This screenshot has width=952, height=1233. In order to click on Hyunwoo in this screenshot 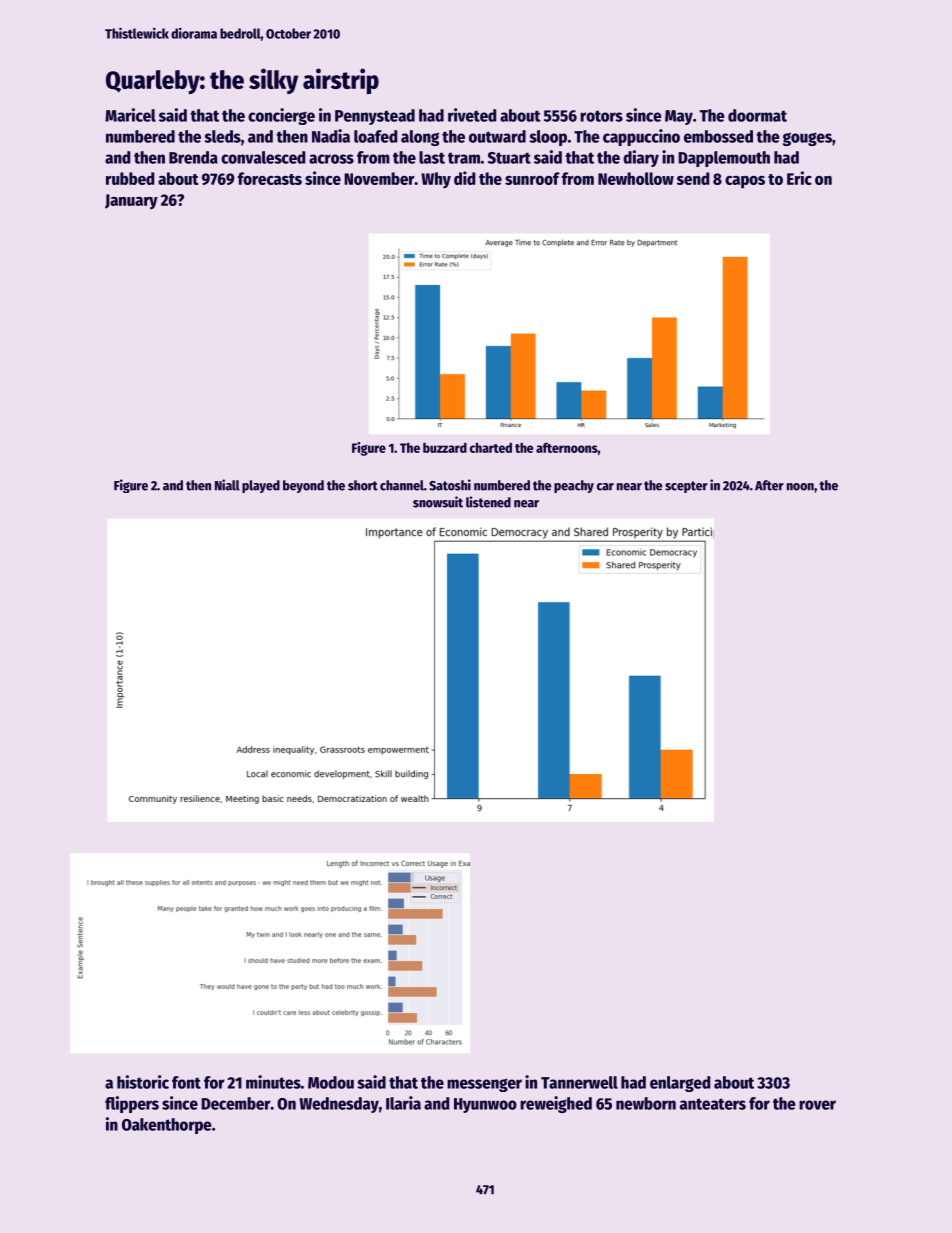, I will do `click(485, 1105)`.
